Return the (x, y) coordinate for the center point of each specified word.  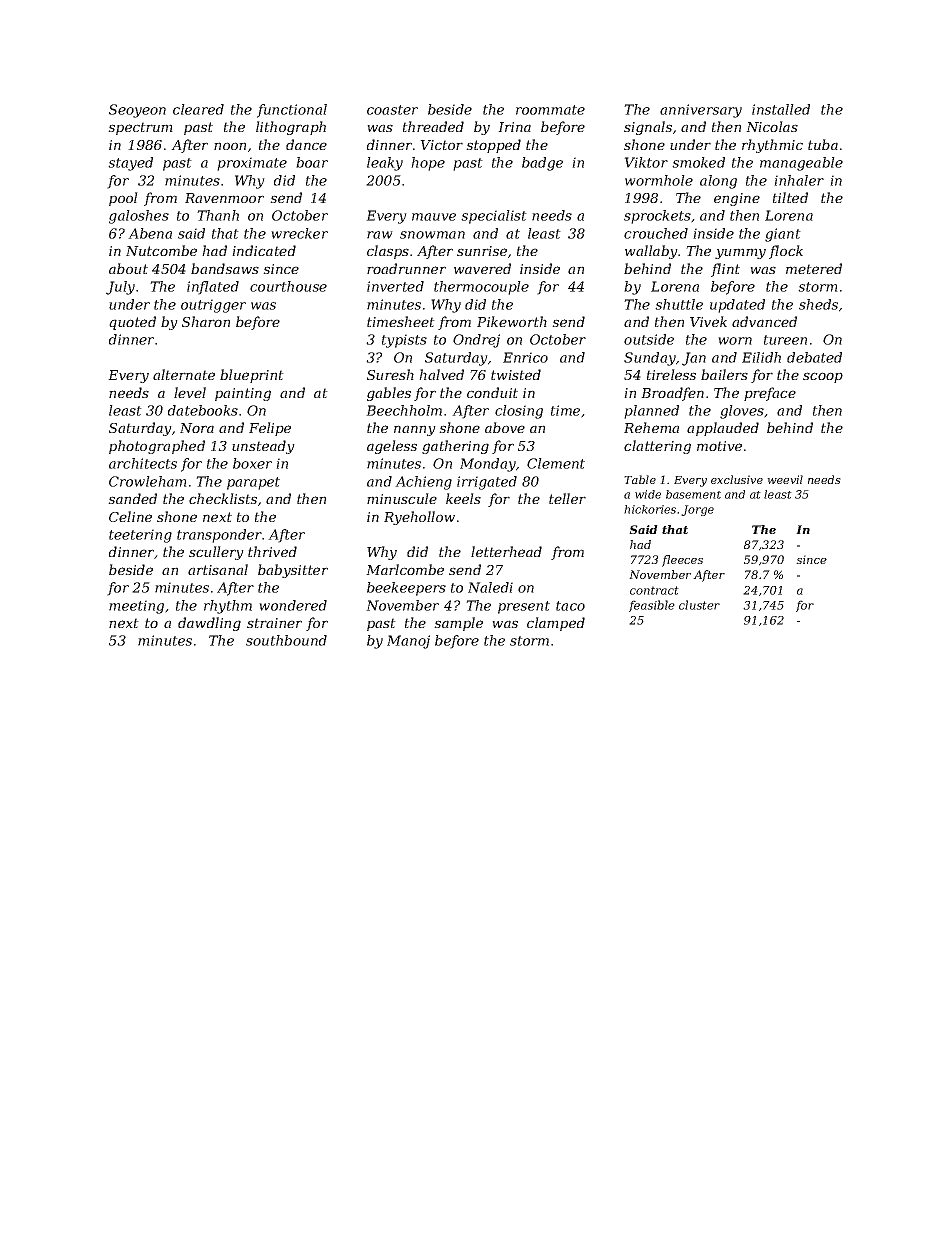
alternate (184, 374)
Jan (694, 359)
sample (458, 624)
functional (292, 111)
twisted (516, 374)
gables (389, 394)
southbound (286, 640)
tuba (823, 144)
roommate (550, 110)
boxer (252, 463)
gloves (742, 412)
